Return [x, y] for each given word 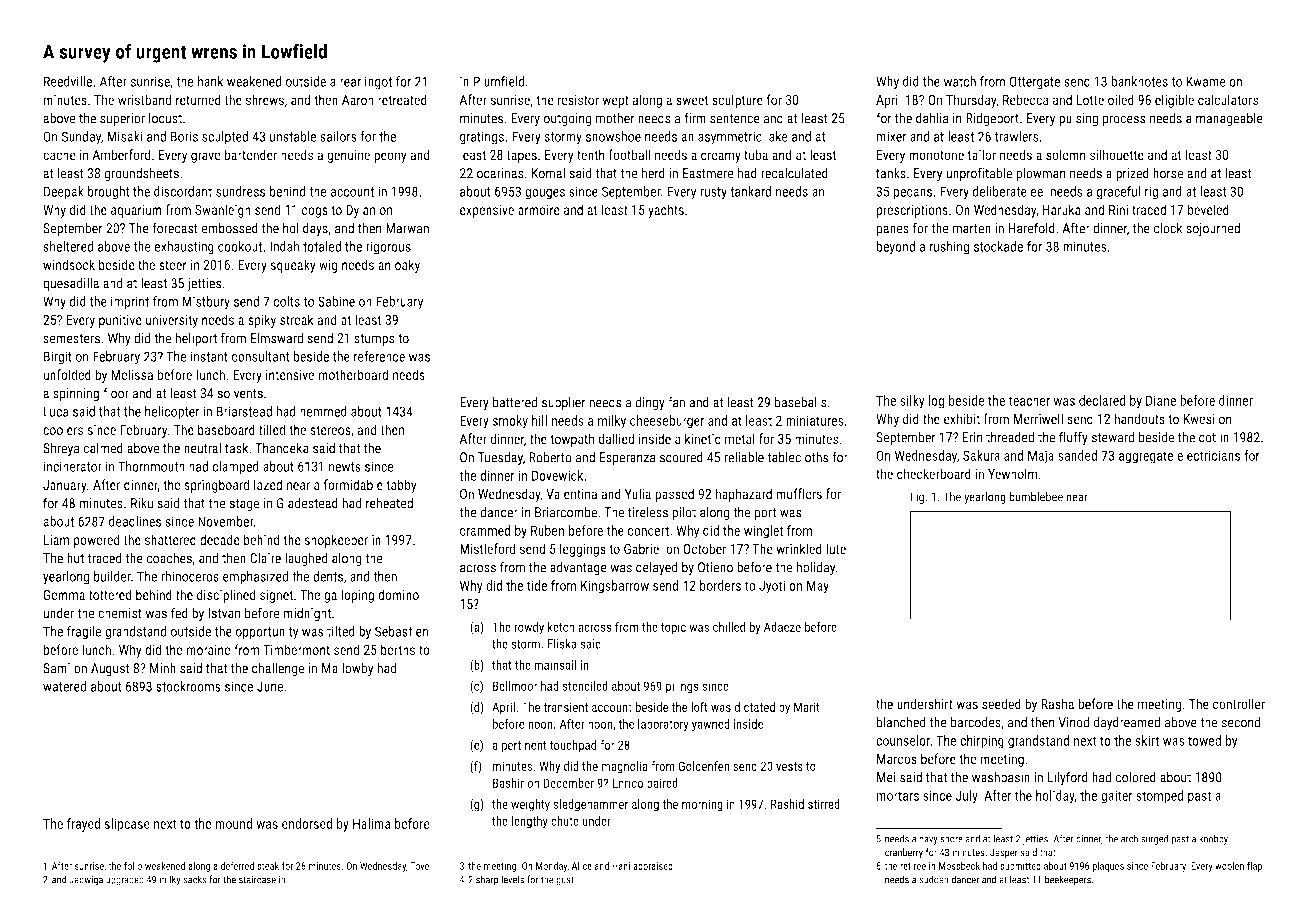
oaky [407, 266]
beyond [895, 248]
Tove [419, 866]
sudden [934, 879]
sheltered [68, 246]
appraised [653, 867]
